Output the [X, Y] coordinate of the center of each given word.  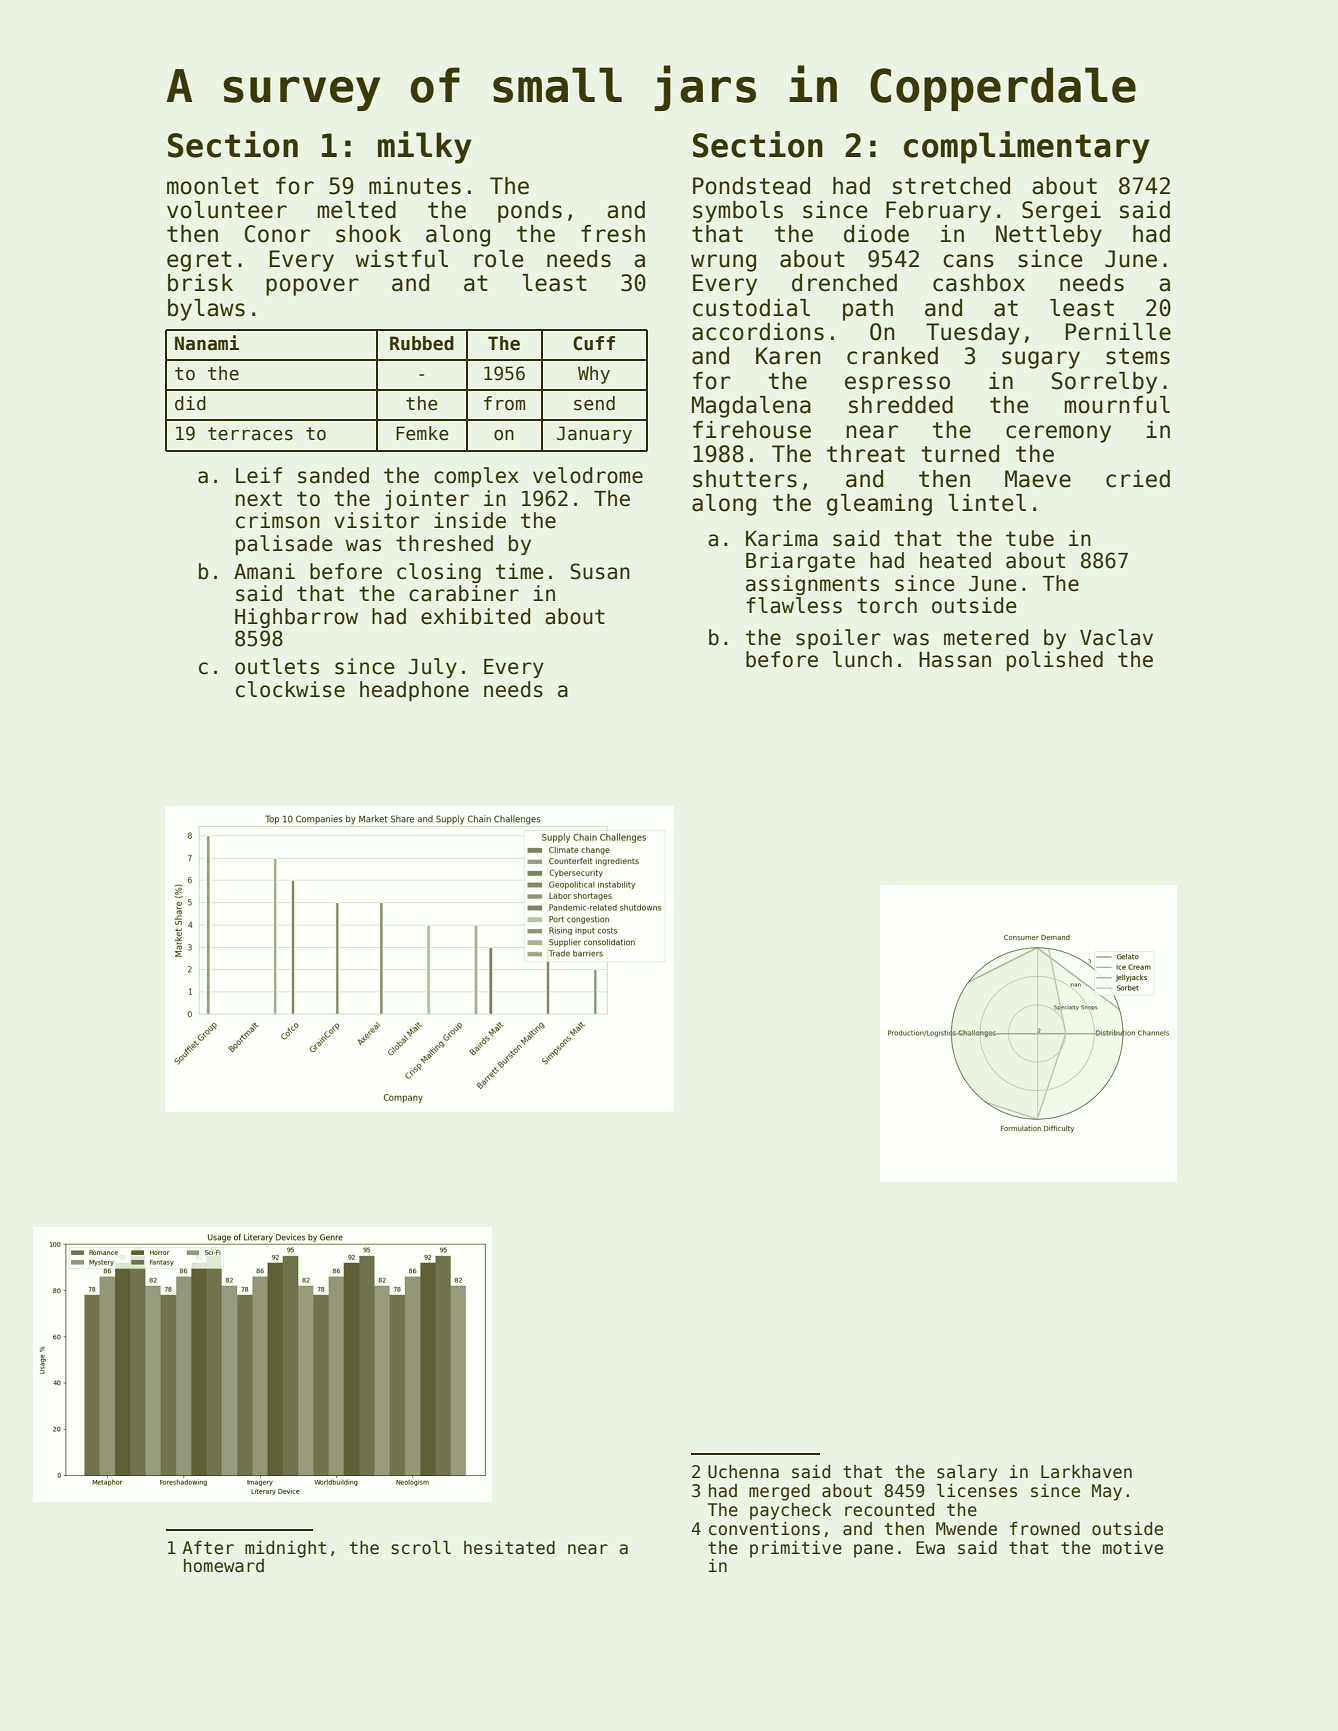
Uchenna [743, 1472]
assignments [812, 585]
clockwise [290, 689]
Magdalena [751, 407]
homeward [224, 1566]
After [208, 1548]
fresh [613, 234]
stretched [951, 186]
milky [425, 147]
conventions [764, 1529]
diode [876, 234]
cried [1138, 479]
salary [967, 1473]
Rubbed [422, 343]
